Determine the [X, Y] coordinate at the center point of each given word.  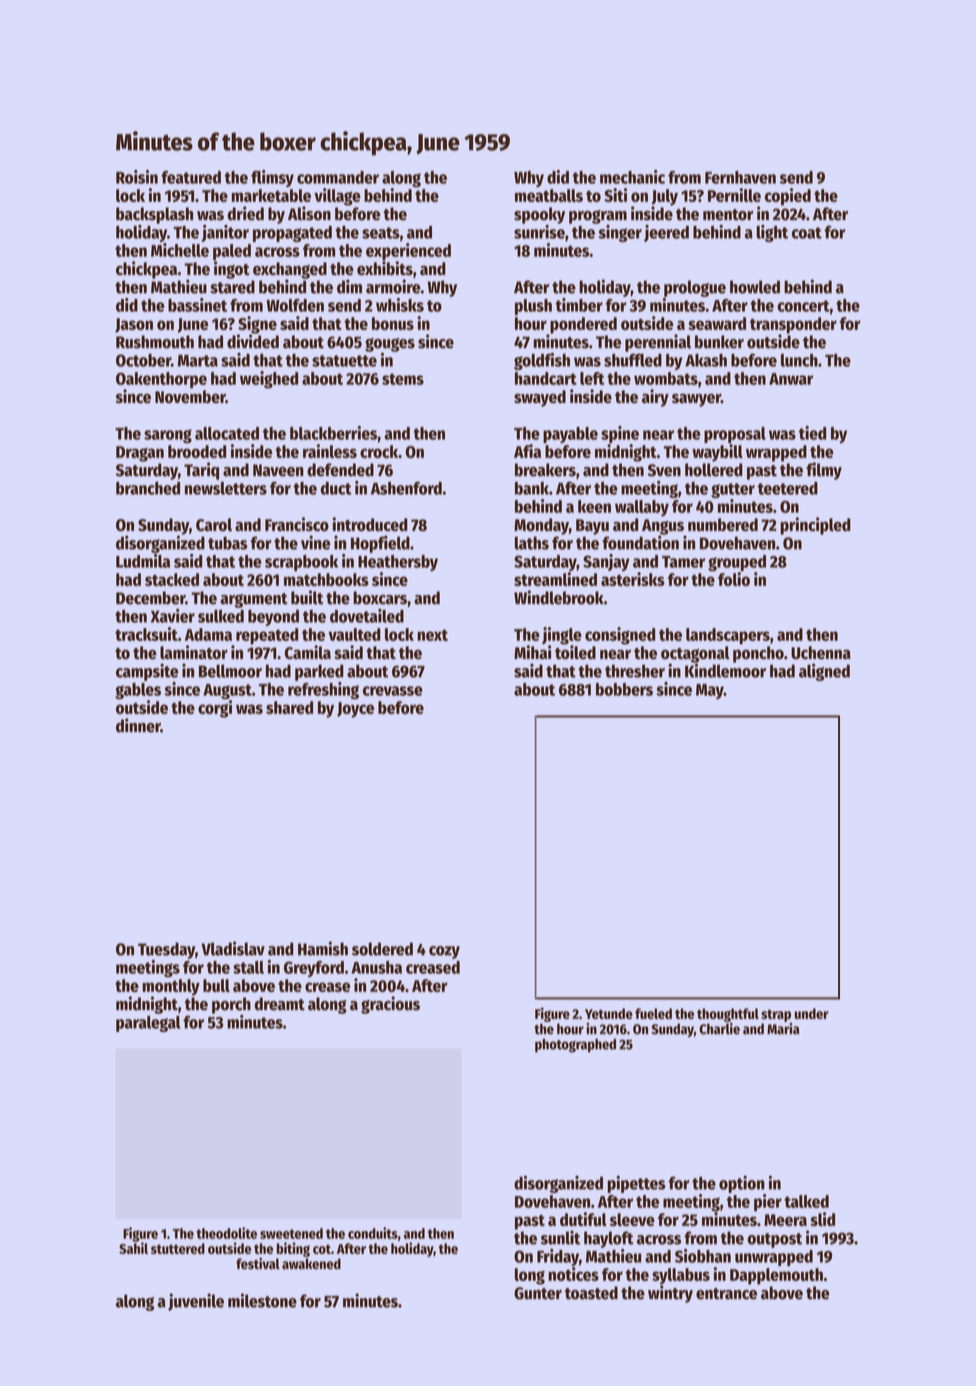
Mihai [532, 652]
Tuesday [166, 950]
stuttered [178, 1248]
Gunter [538, 1293]
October [143, 360]
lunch [799, 360]
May [710, 691]
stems [403, 379]
